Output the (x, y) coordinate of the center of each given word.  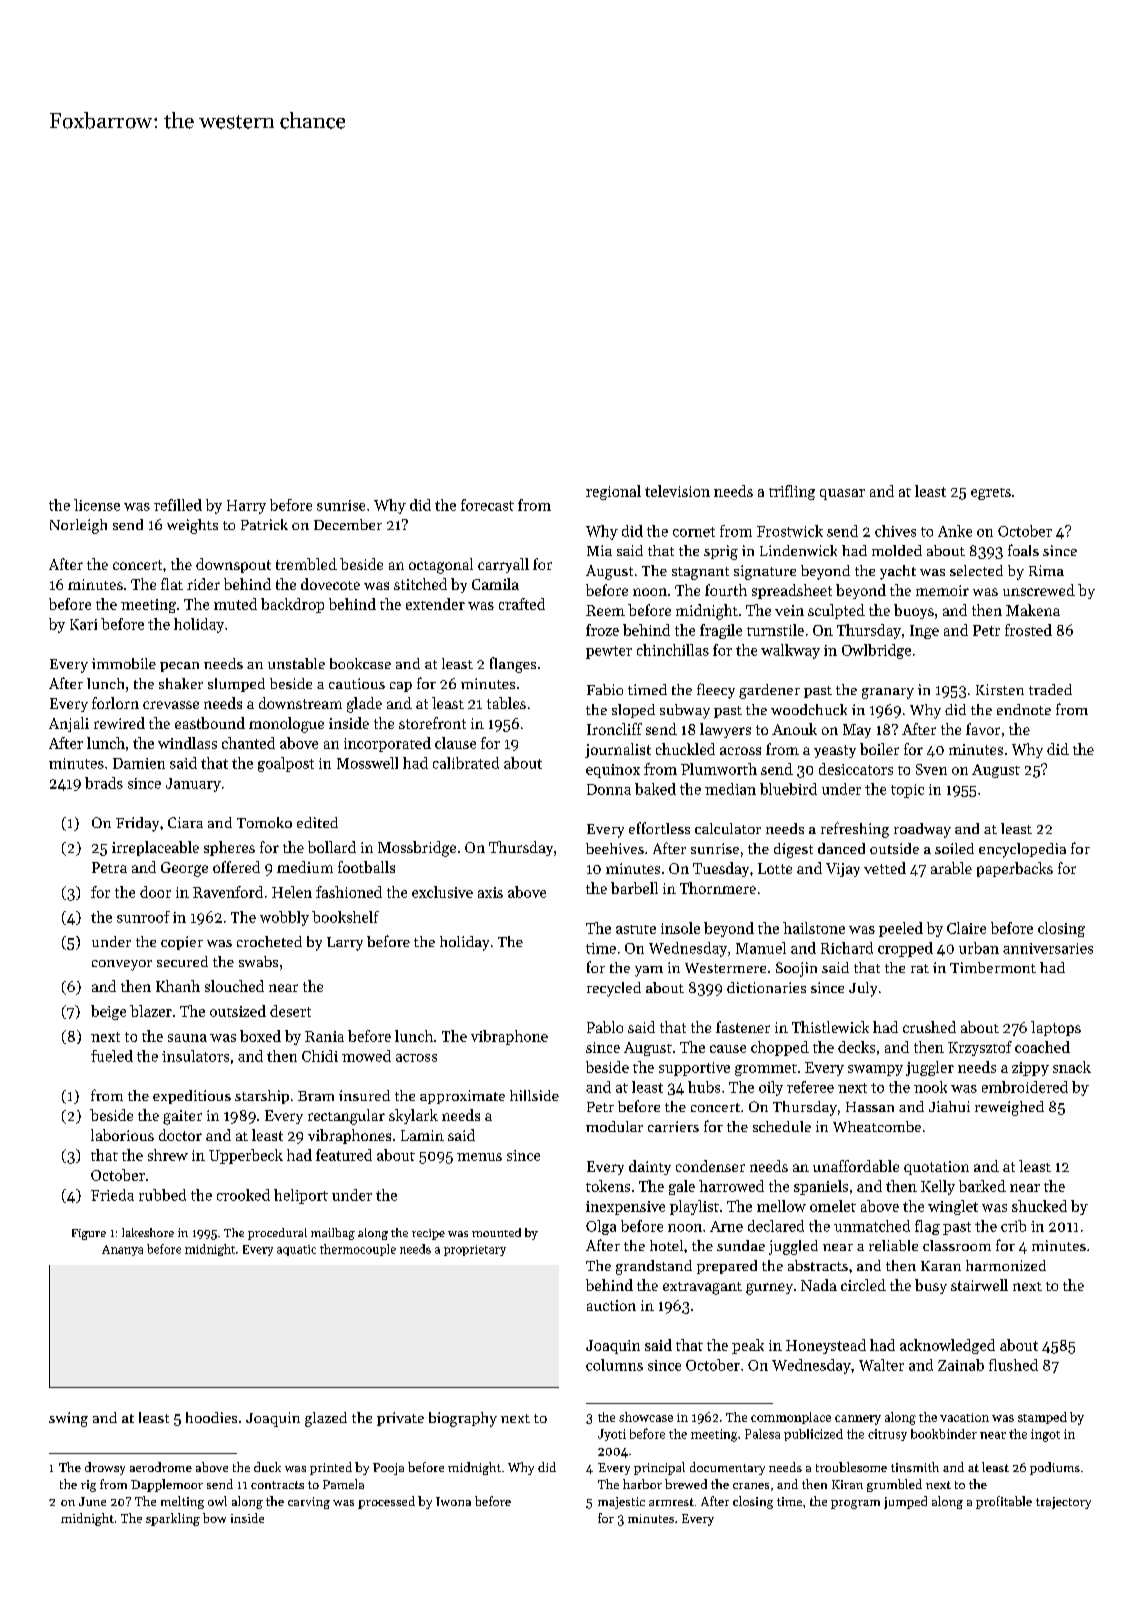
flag (927, 1227)
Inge (924, 632)
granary (888, 693)
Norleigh (78, 526)
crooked (243, 1195)
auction (611, 1305)
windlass (187, 743)
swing (68, 1419)
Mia (599, 550)
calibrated (466, 763)
